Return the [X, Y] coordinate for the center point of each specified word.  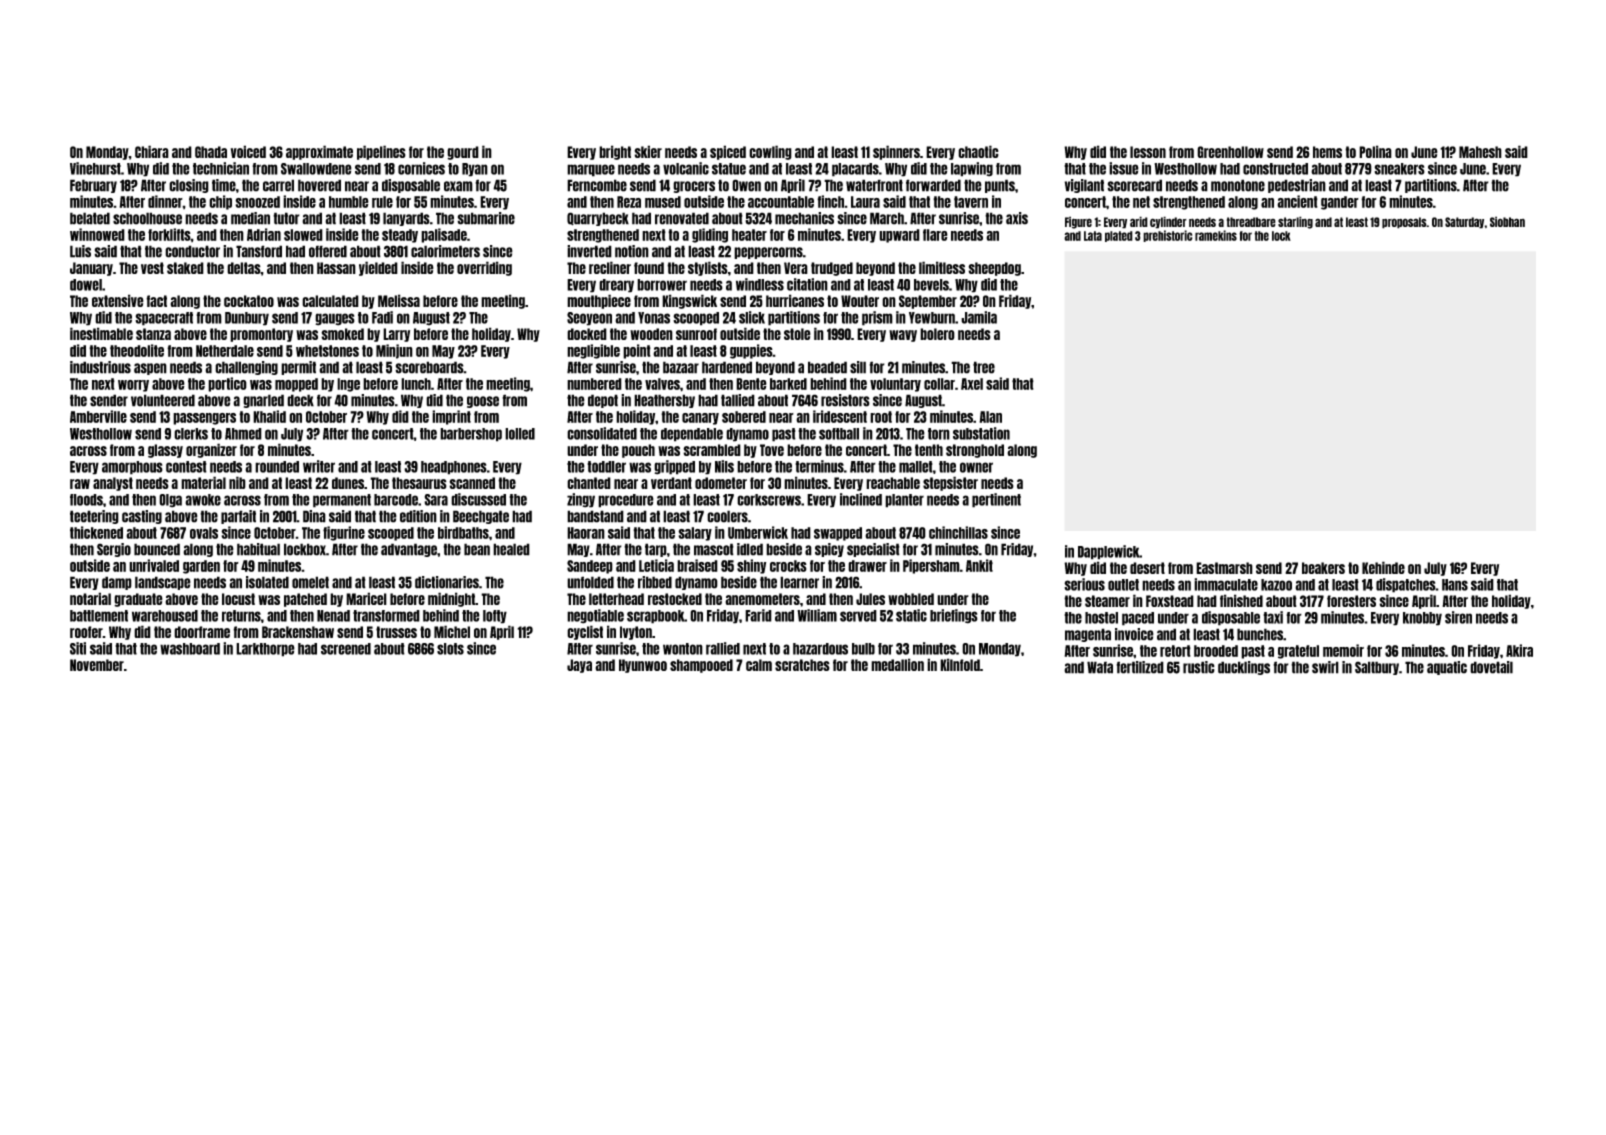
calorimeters [445, 251]
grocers [694, 187]
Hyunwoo [643, 666]
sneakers [1399, 169]
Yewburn [932, 318]
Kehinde [1383, 567]
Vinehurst [95, 168]
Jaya [579, 666]
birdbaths [463, 532]
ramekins [1216, 235]
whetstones [327, 351]
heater [749, 235]
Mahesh [1480, 152]
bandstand [595, 516]
